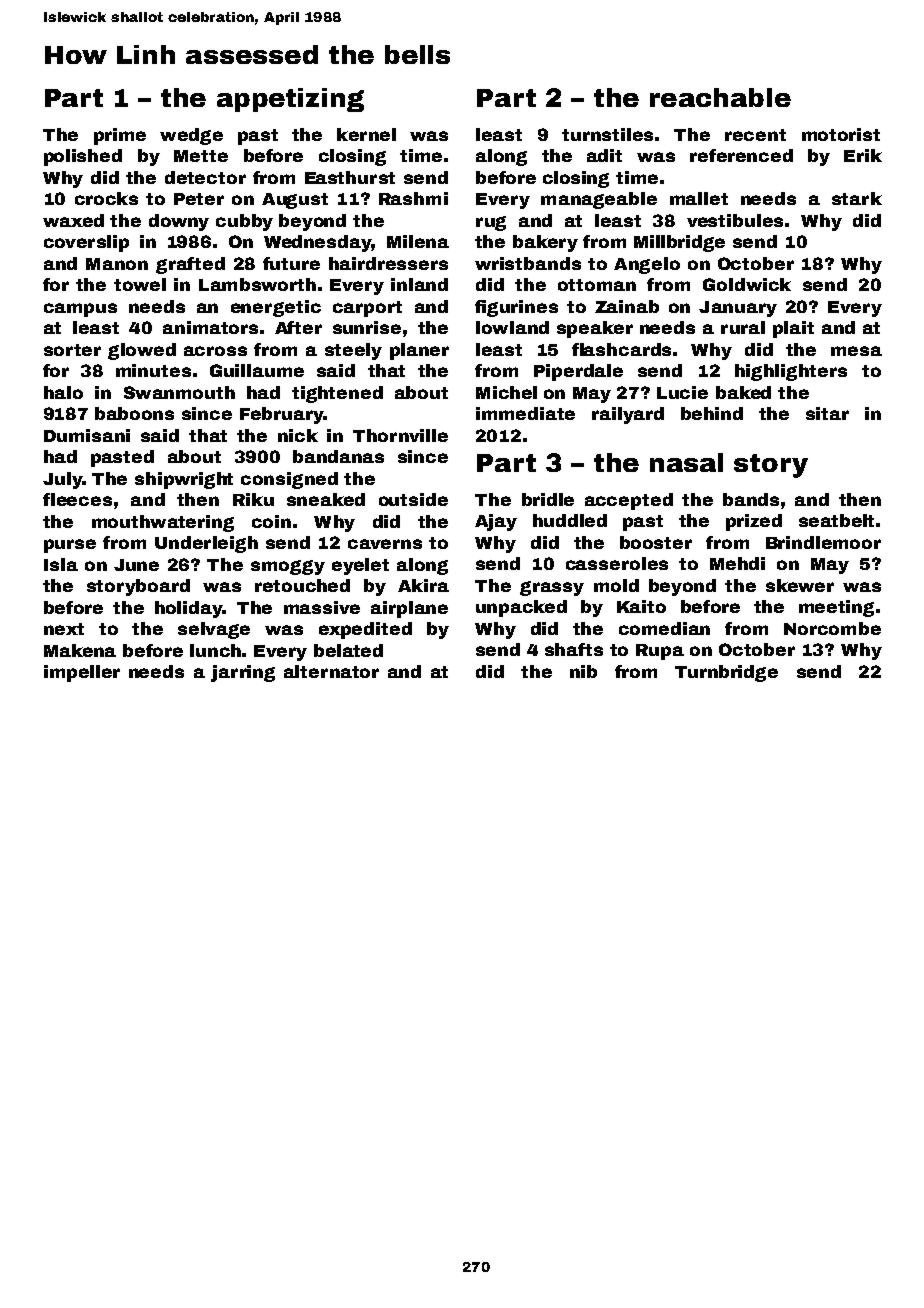 Image resolution: width=924 pixels, height=1308 pixels. I want to click on turnstiles, so click(607, 134).
